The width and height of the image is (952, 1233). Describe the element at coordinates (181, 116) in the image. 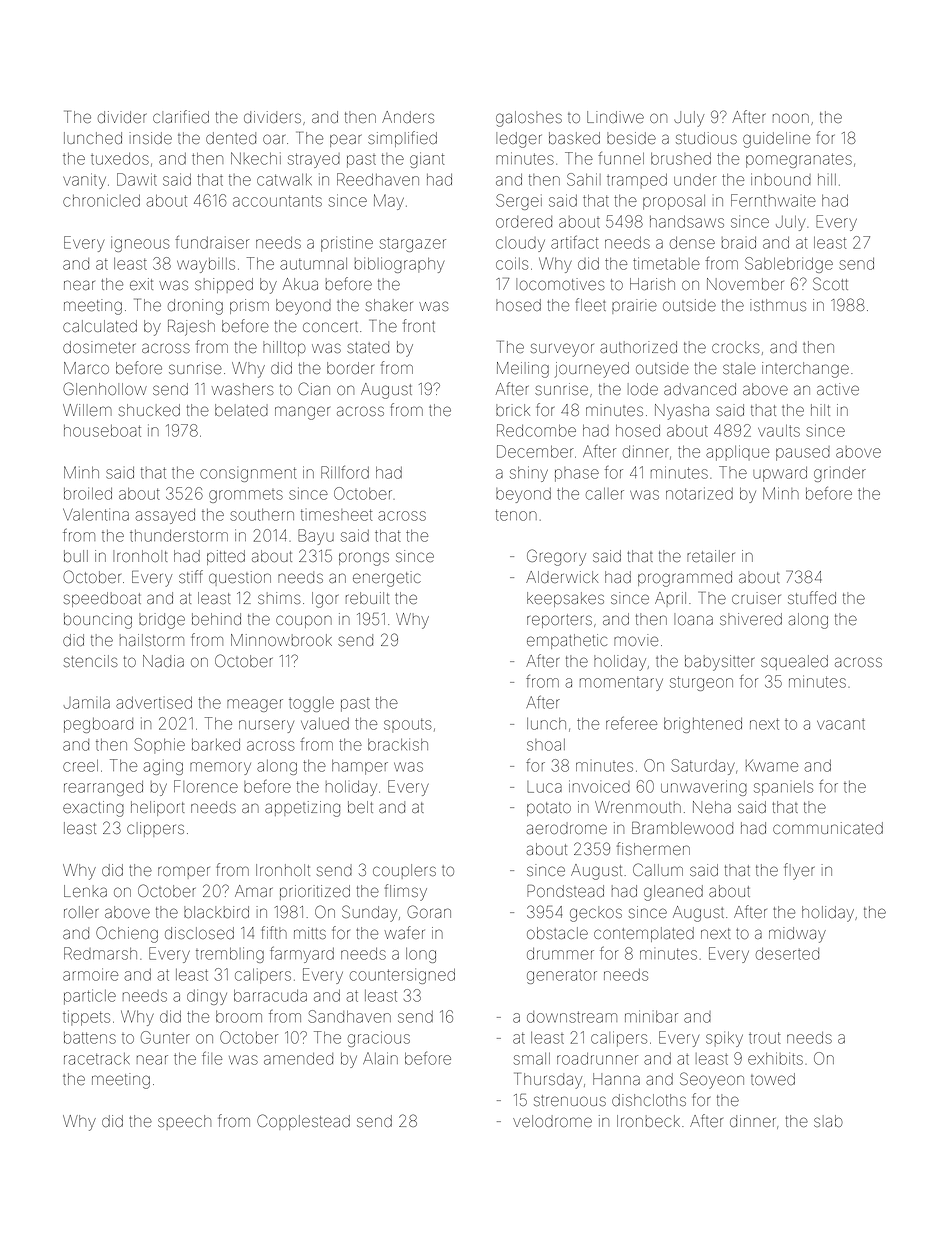

I see `clarified` at that location.
